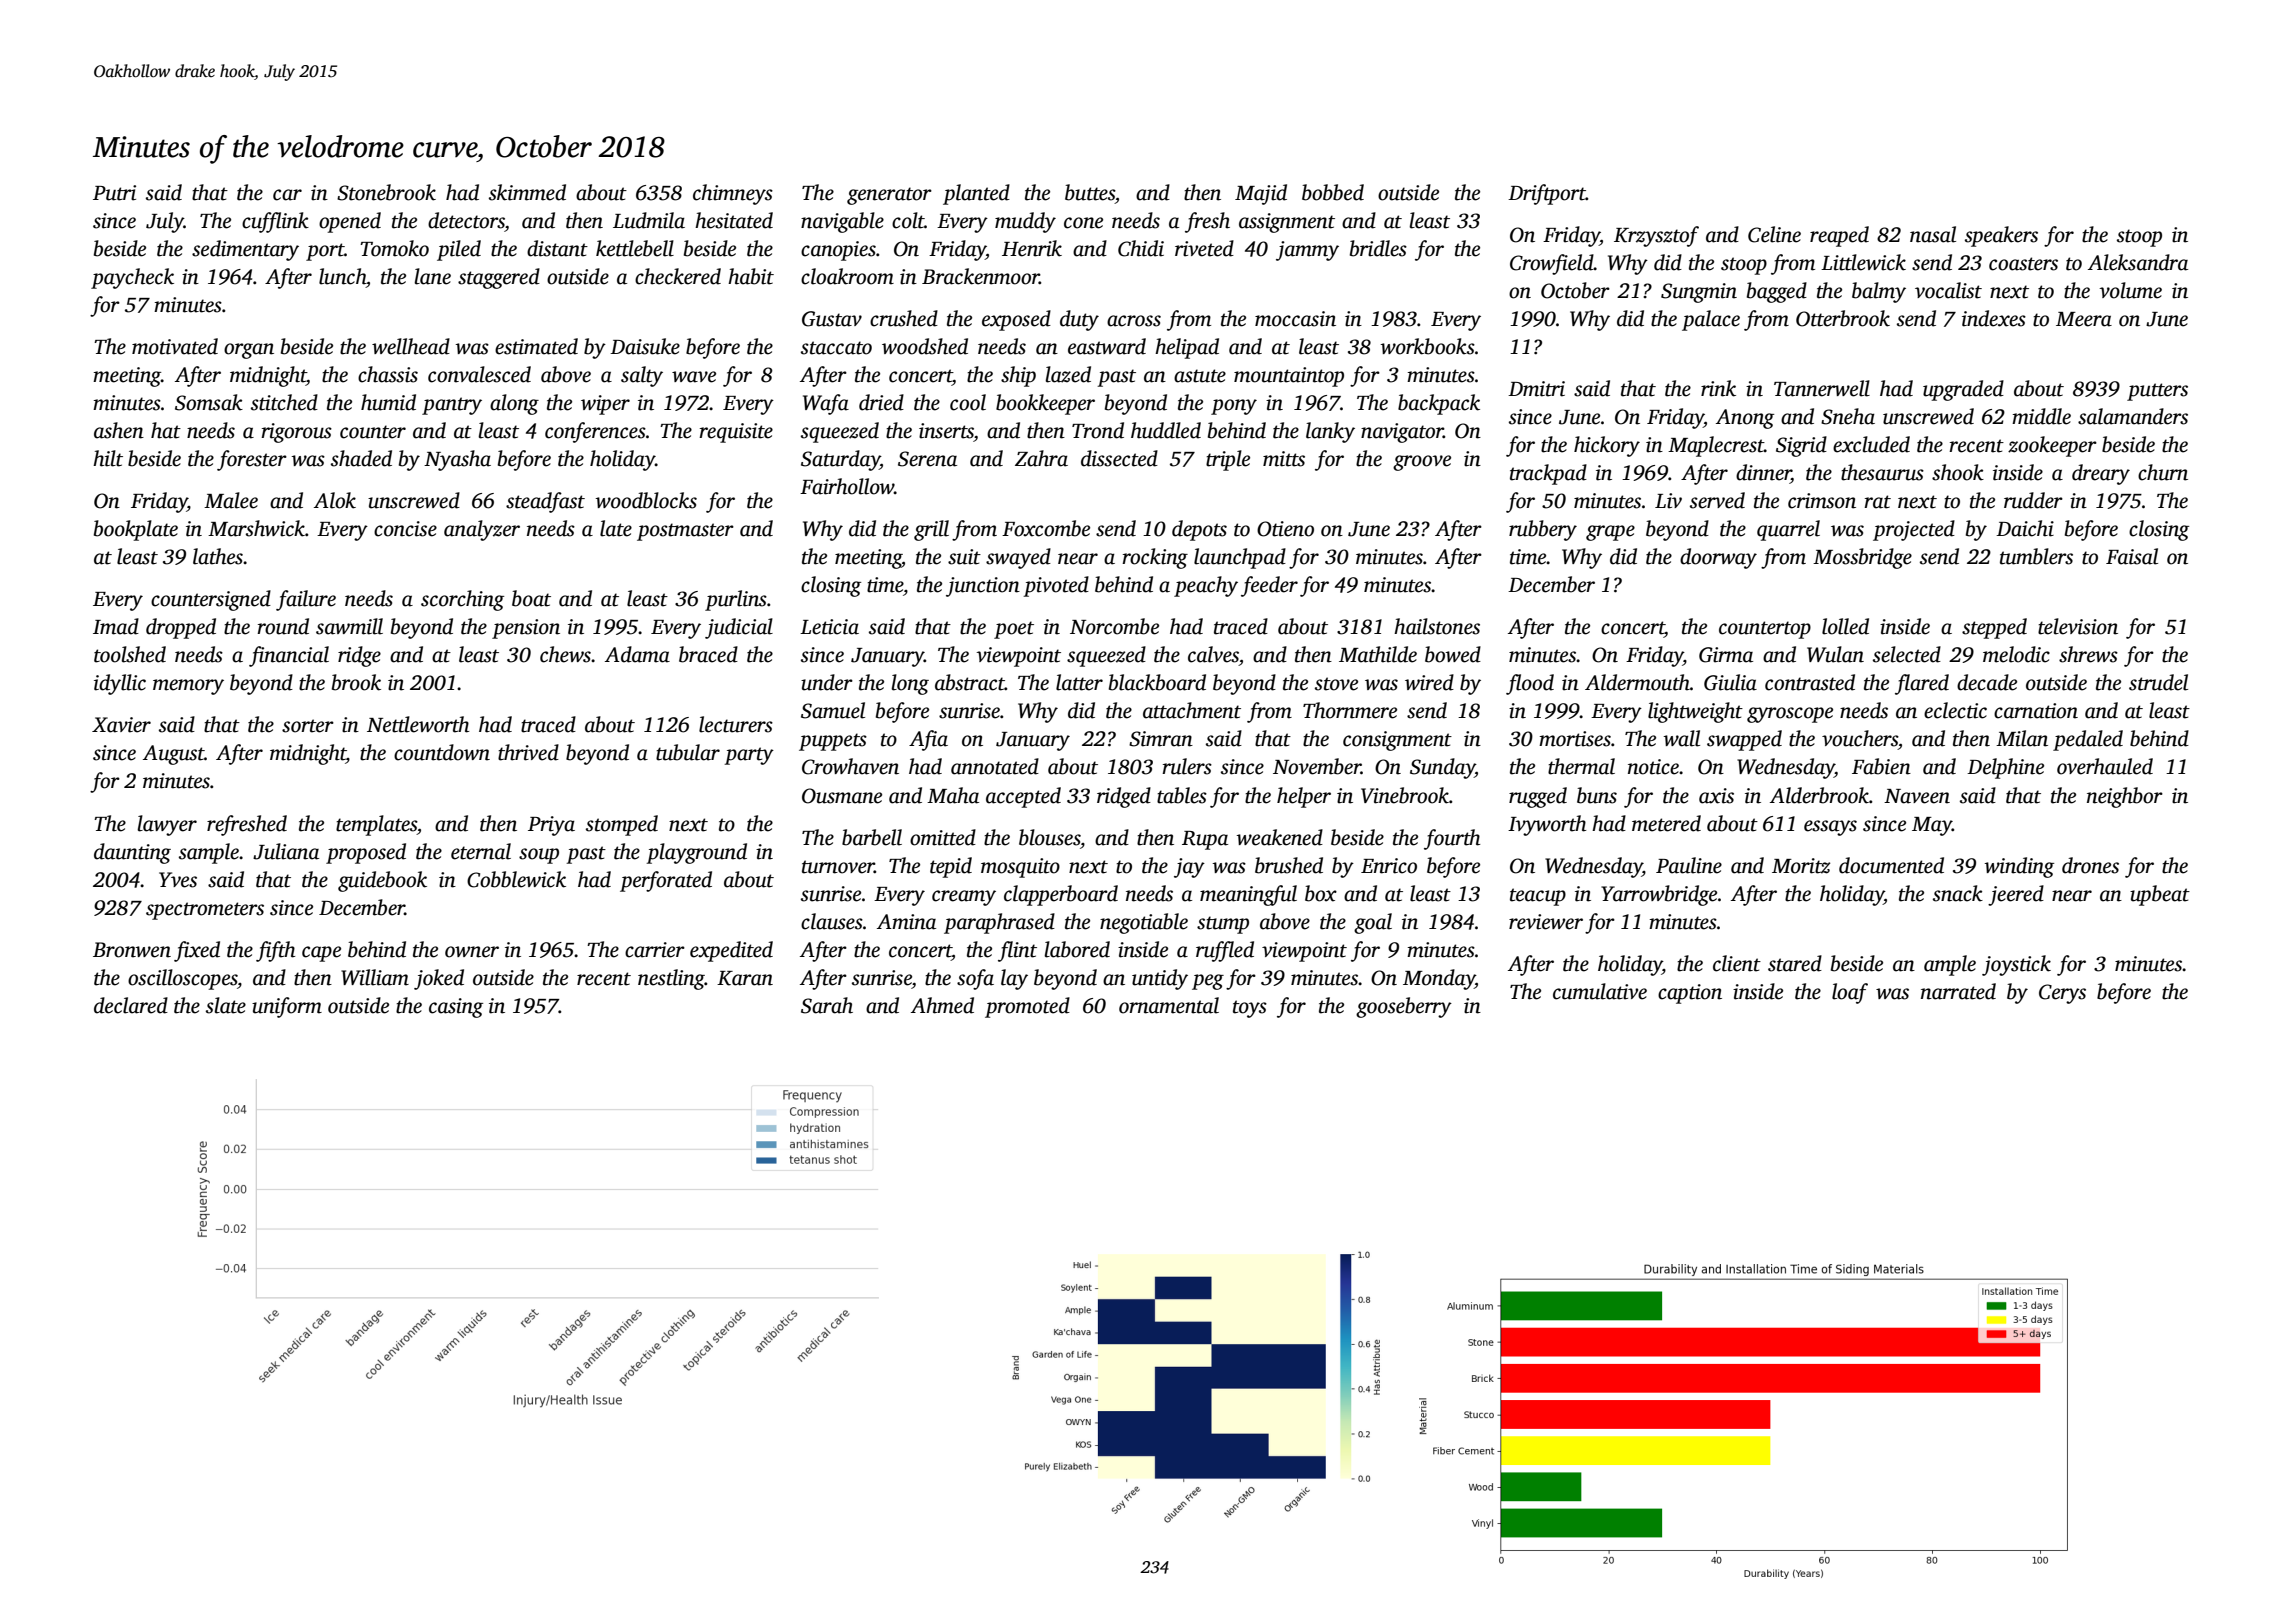  Describe the element at coordinates (114, 193) in the screenshot. I see `Putri` at that location.
